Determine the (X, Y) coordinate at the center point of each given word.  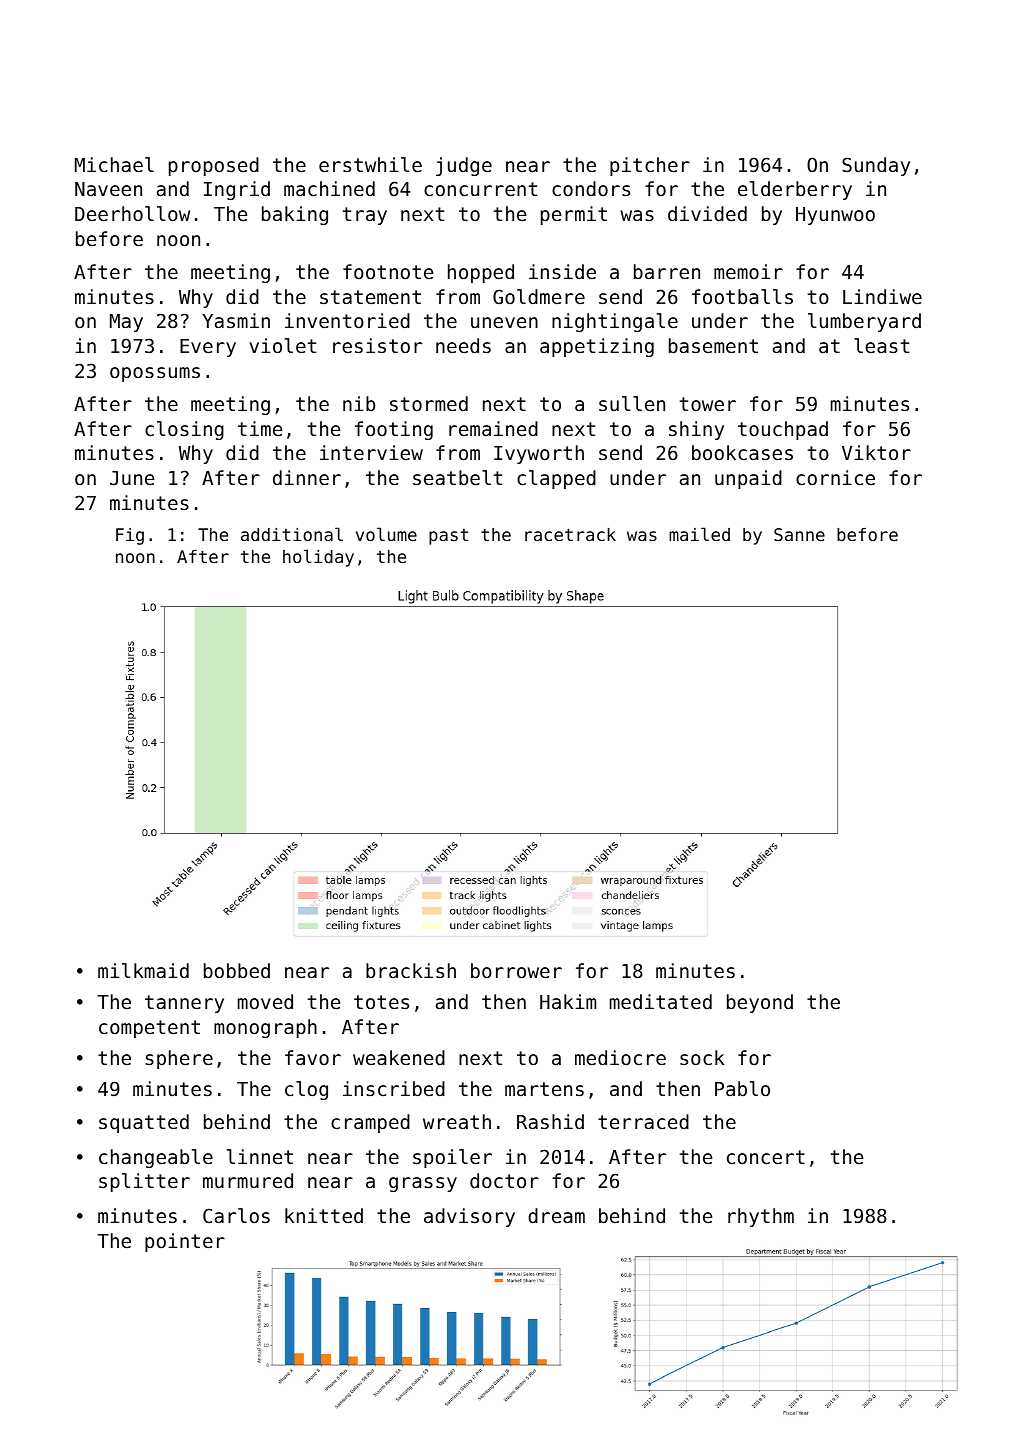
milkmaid (143, 970)
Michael (114, 164)
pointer (185, 1242)
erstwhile (370, 164)
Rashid (550, 1121)
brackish (411, 970)
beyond (760, 1003)
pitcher (650, 166)
